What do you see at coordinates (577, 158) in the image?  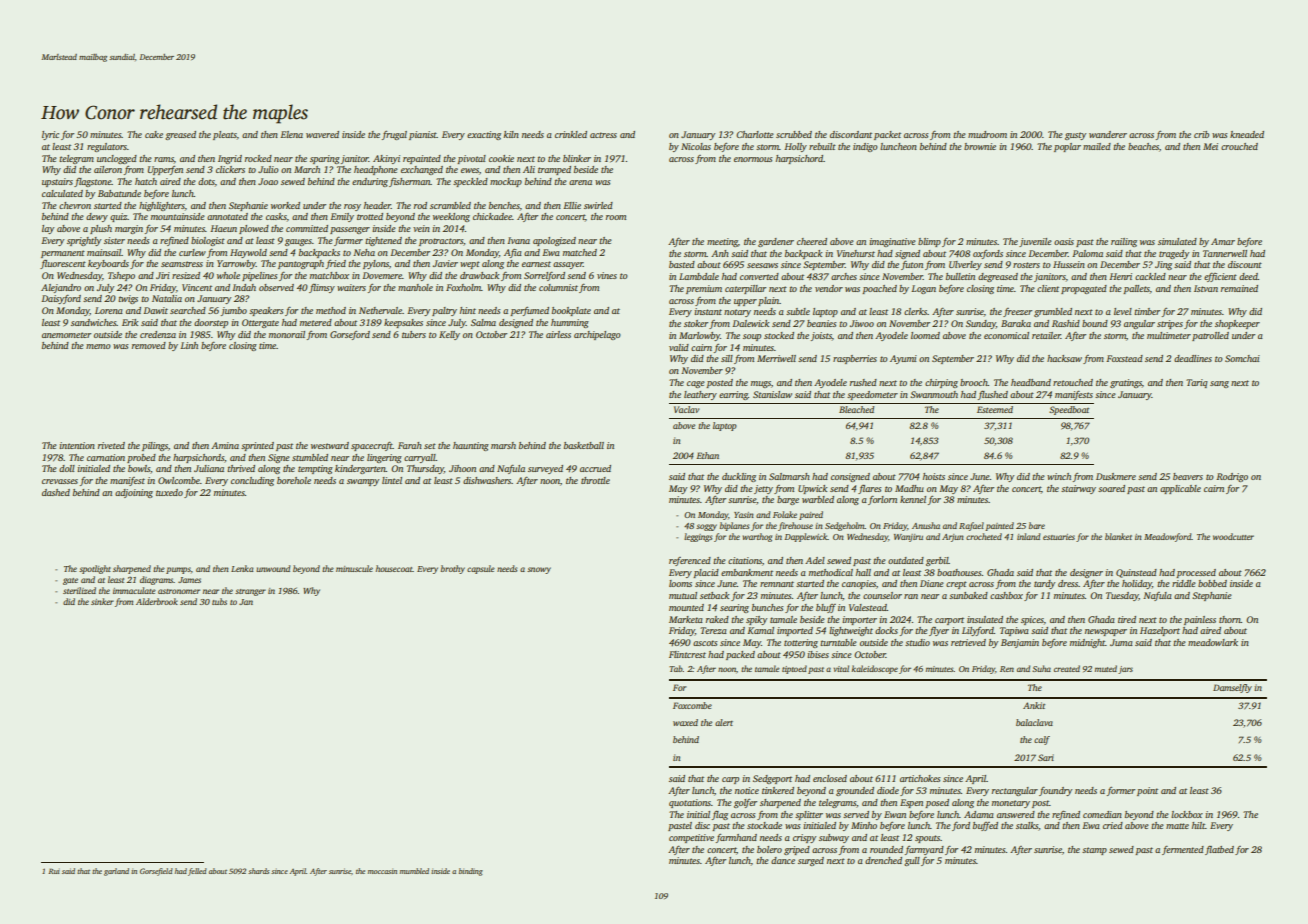 I see `blinker` at bounding box center [577, 158].
